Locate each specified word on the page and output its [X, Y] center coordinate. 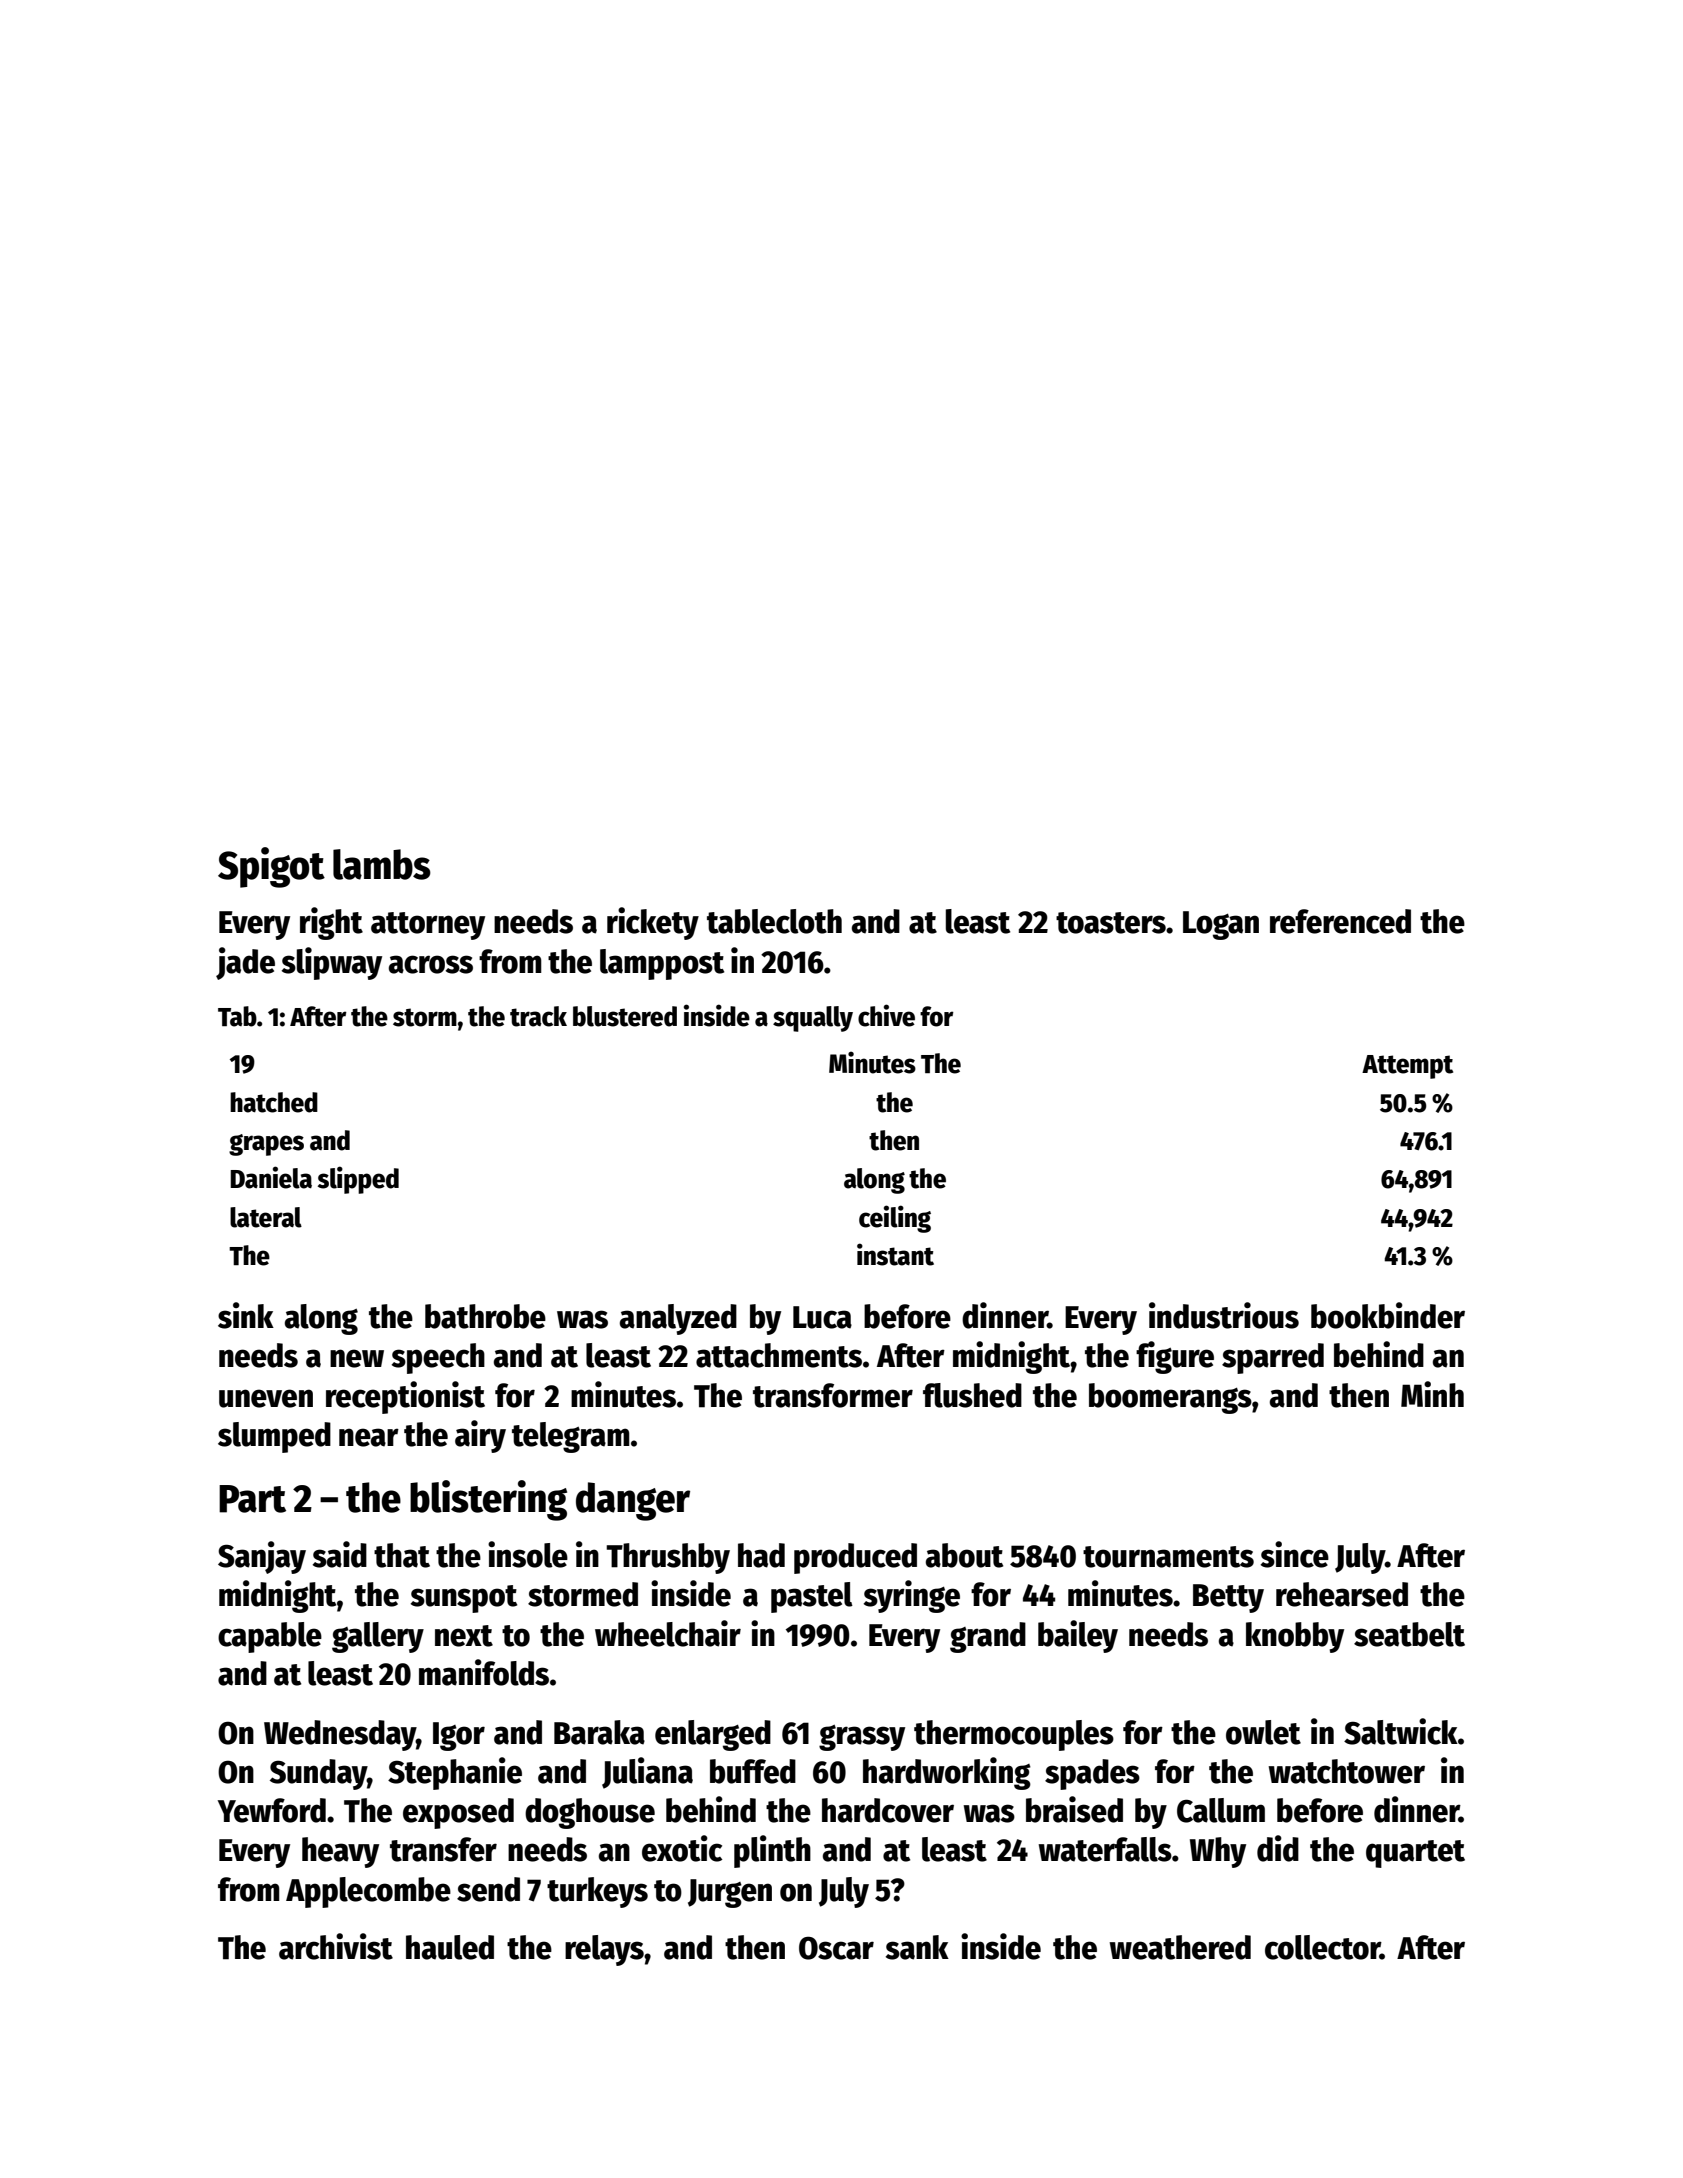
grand [988, 1637]
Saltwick [1401, 1731]
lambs [382, 864]
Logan [1221, 925]
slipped [358, 1180]
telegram [571, 1437]
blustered [625, 1016]
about [964, 1555]
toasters [1111, 923]
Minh [1432, 1394]
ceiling [895, 1219]
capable [270, 1637]
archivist [336, 1946]
